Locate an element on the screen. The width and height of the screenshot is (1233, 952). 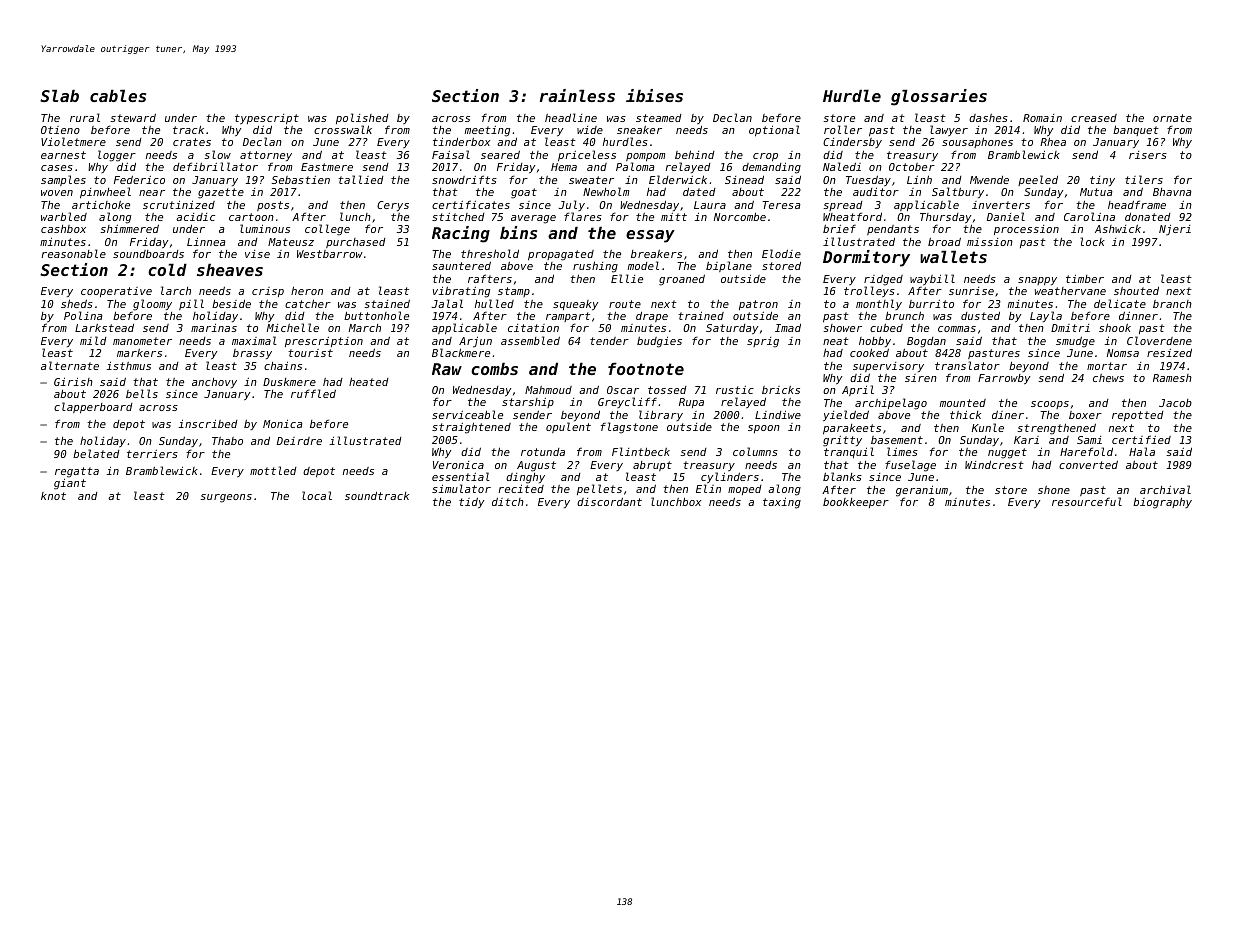
heron is located at coordinates (307, 290).
